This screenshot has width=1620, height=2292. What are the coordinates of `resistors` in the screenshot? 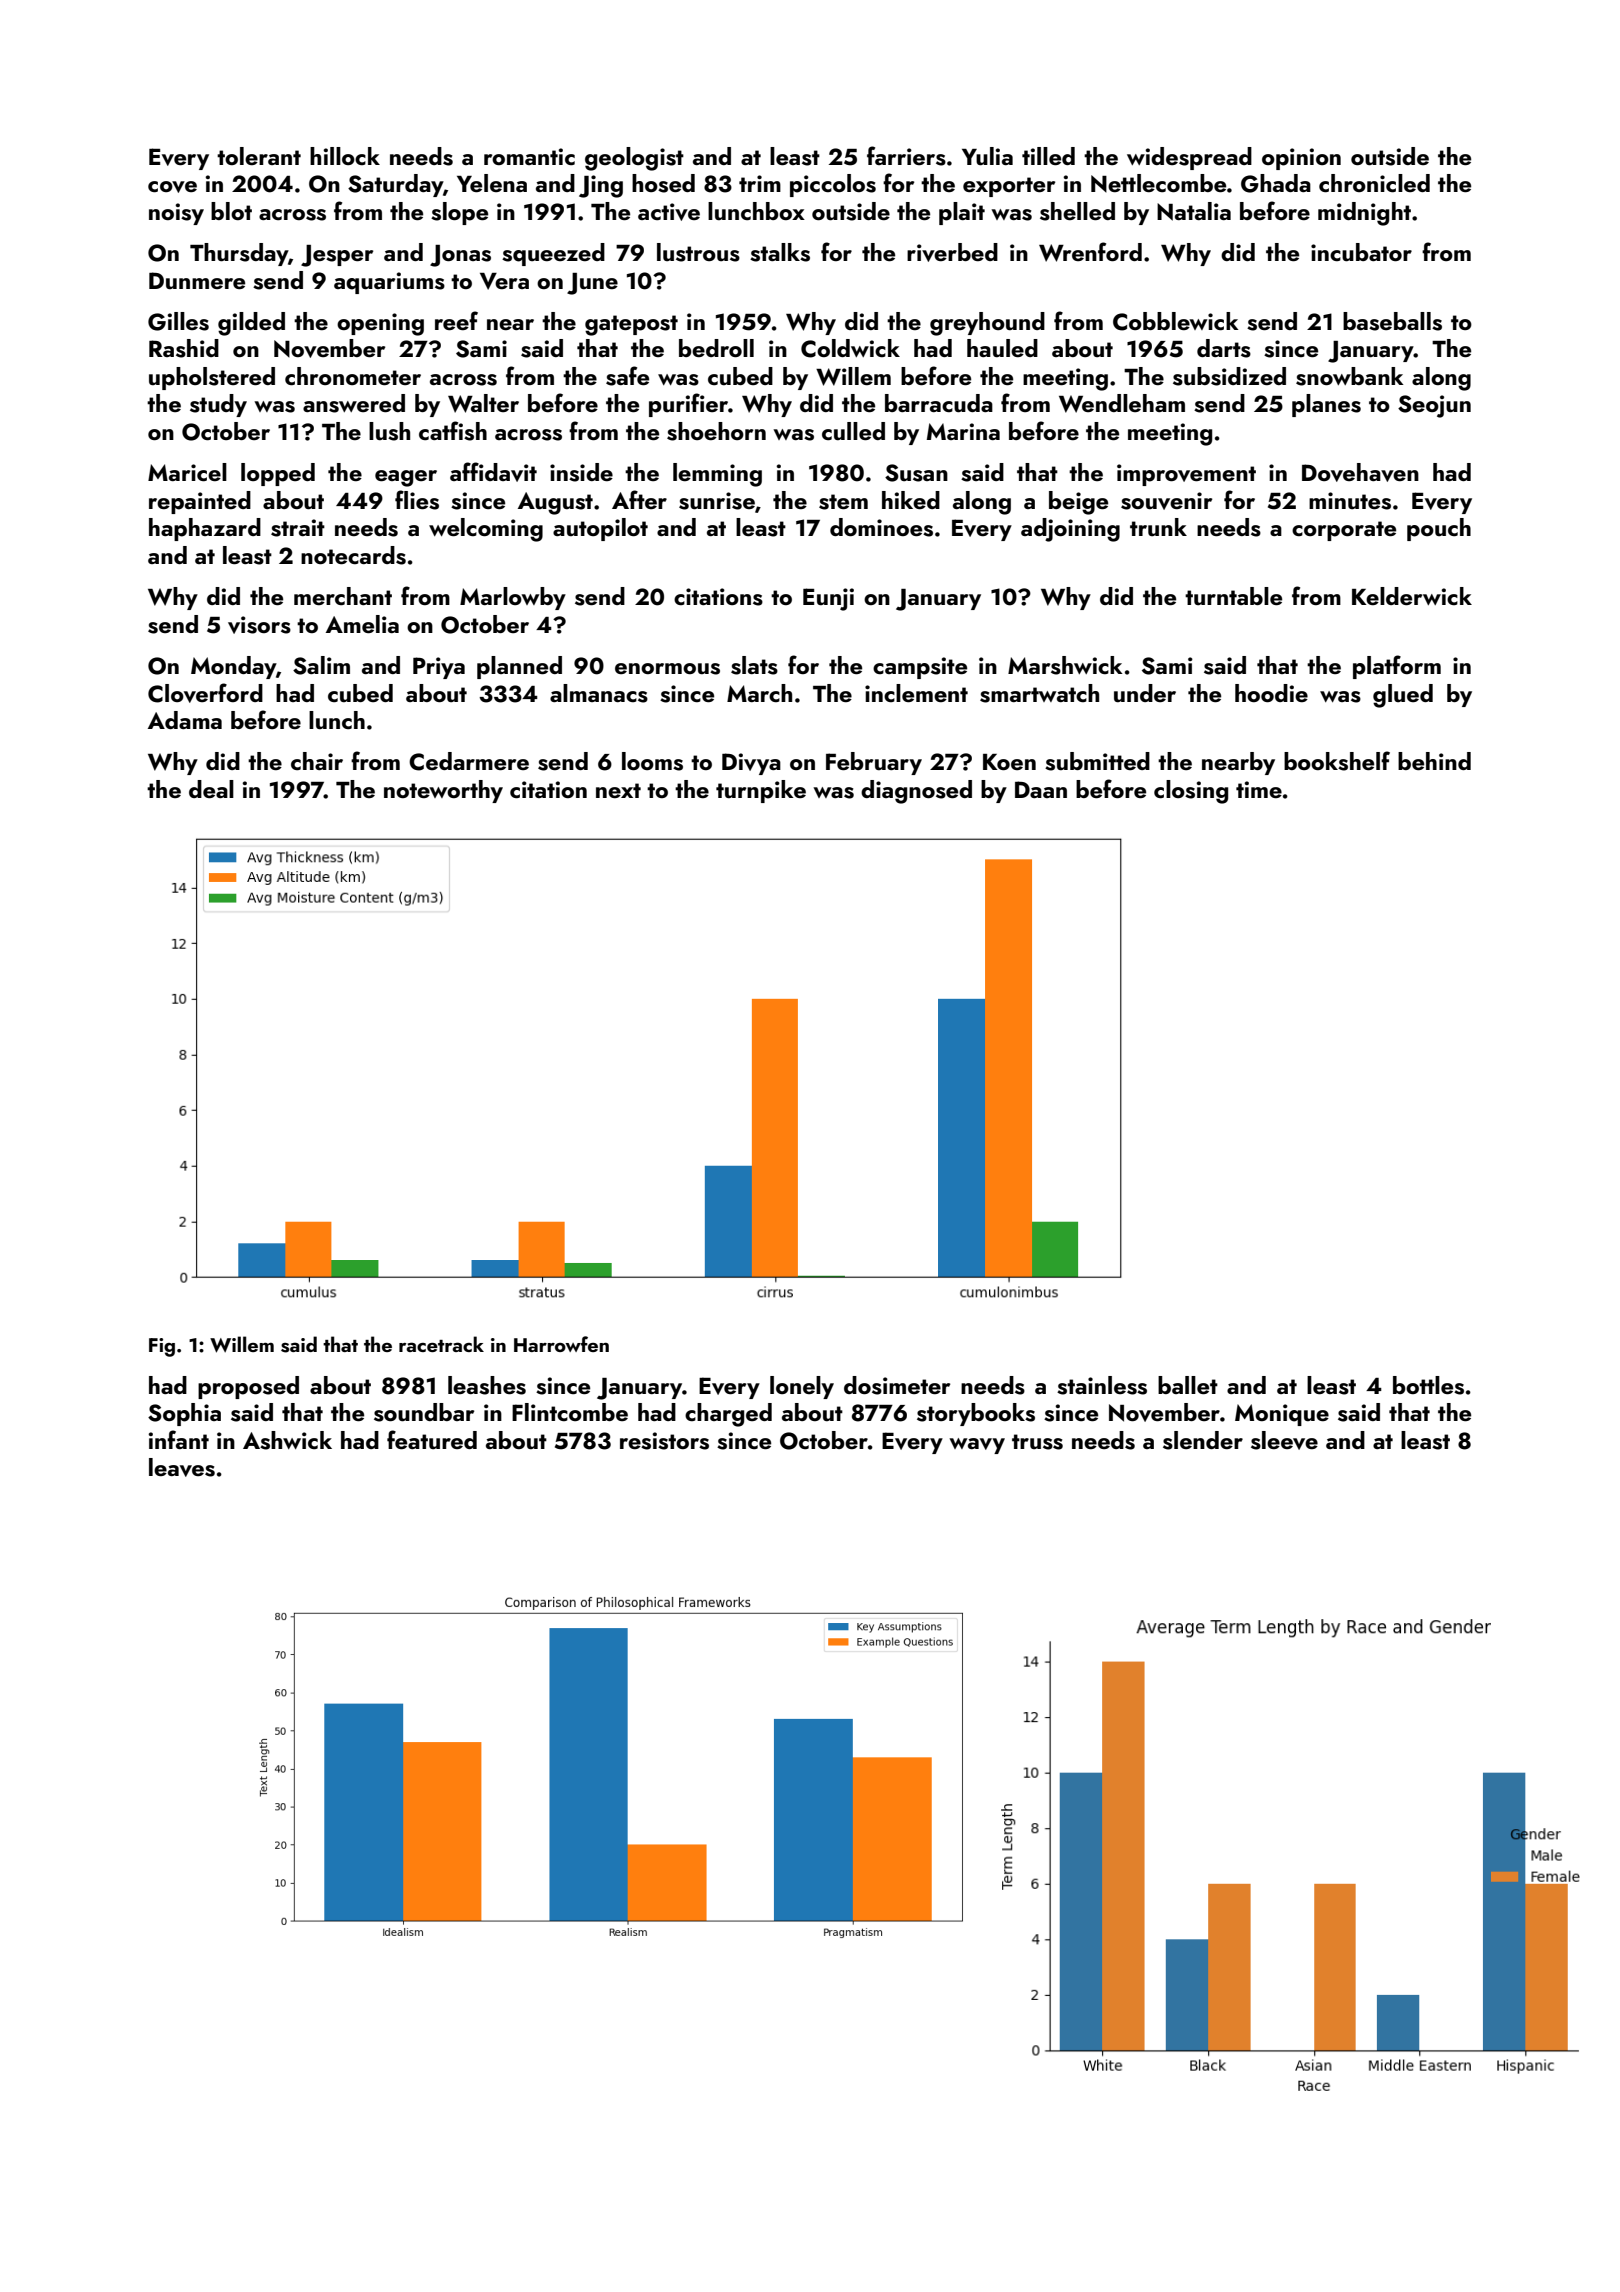 It's located at (664, 1441).
